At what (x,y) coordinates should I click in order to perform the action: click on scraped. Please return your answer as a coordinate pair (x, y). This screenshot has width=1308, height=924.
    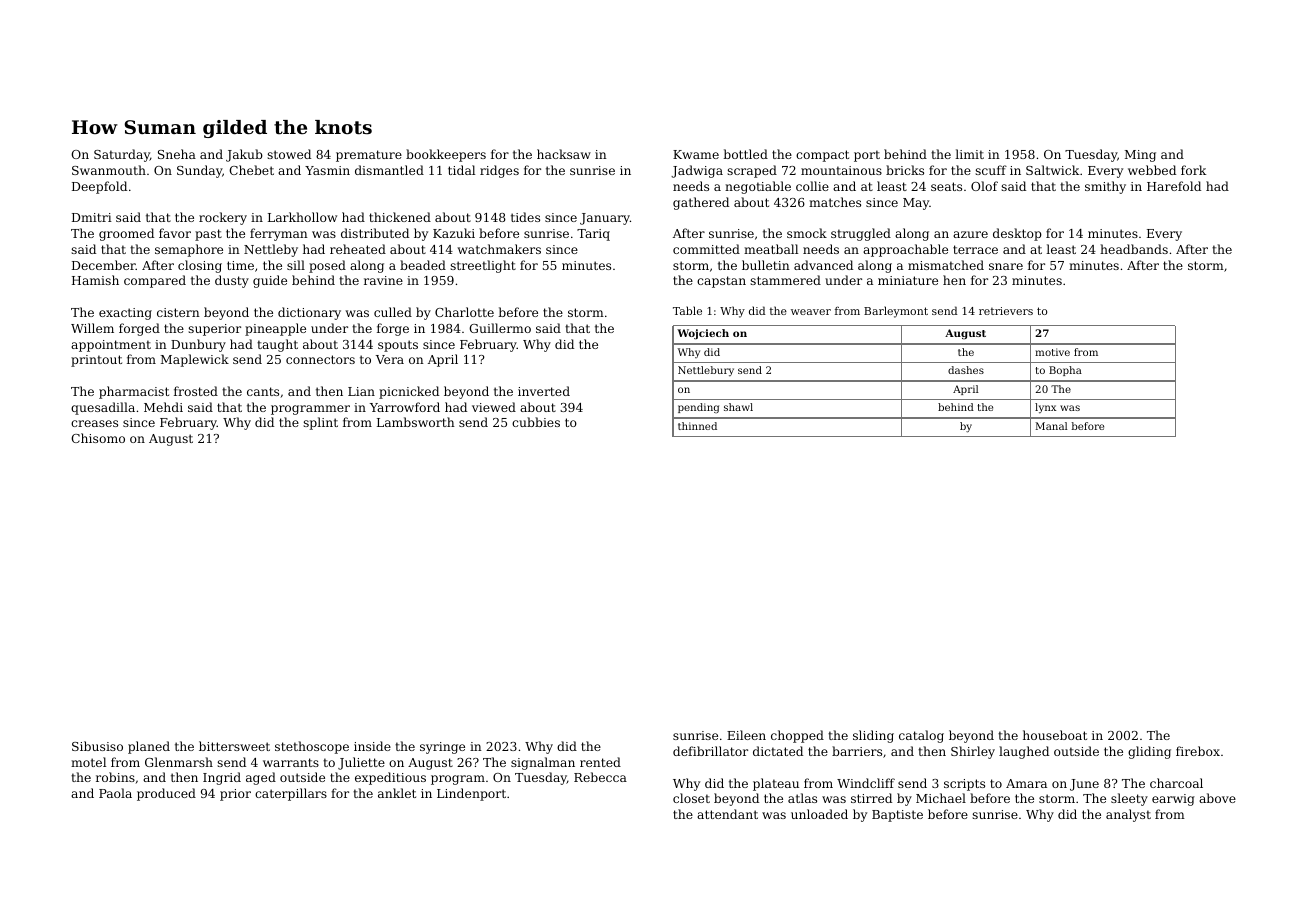
    Looking at the image, I should click on (752, 171).
